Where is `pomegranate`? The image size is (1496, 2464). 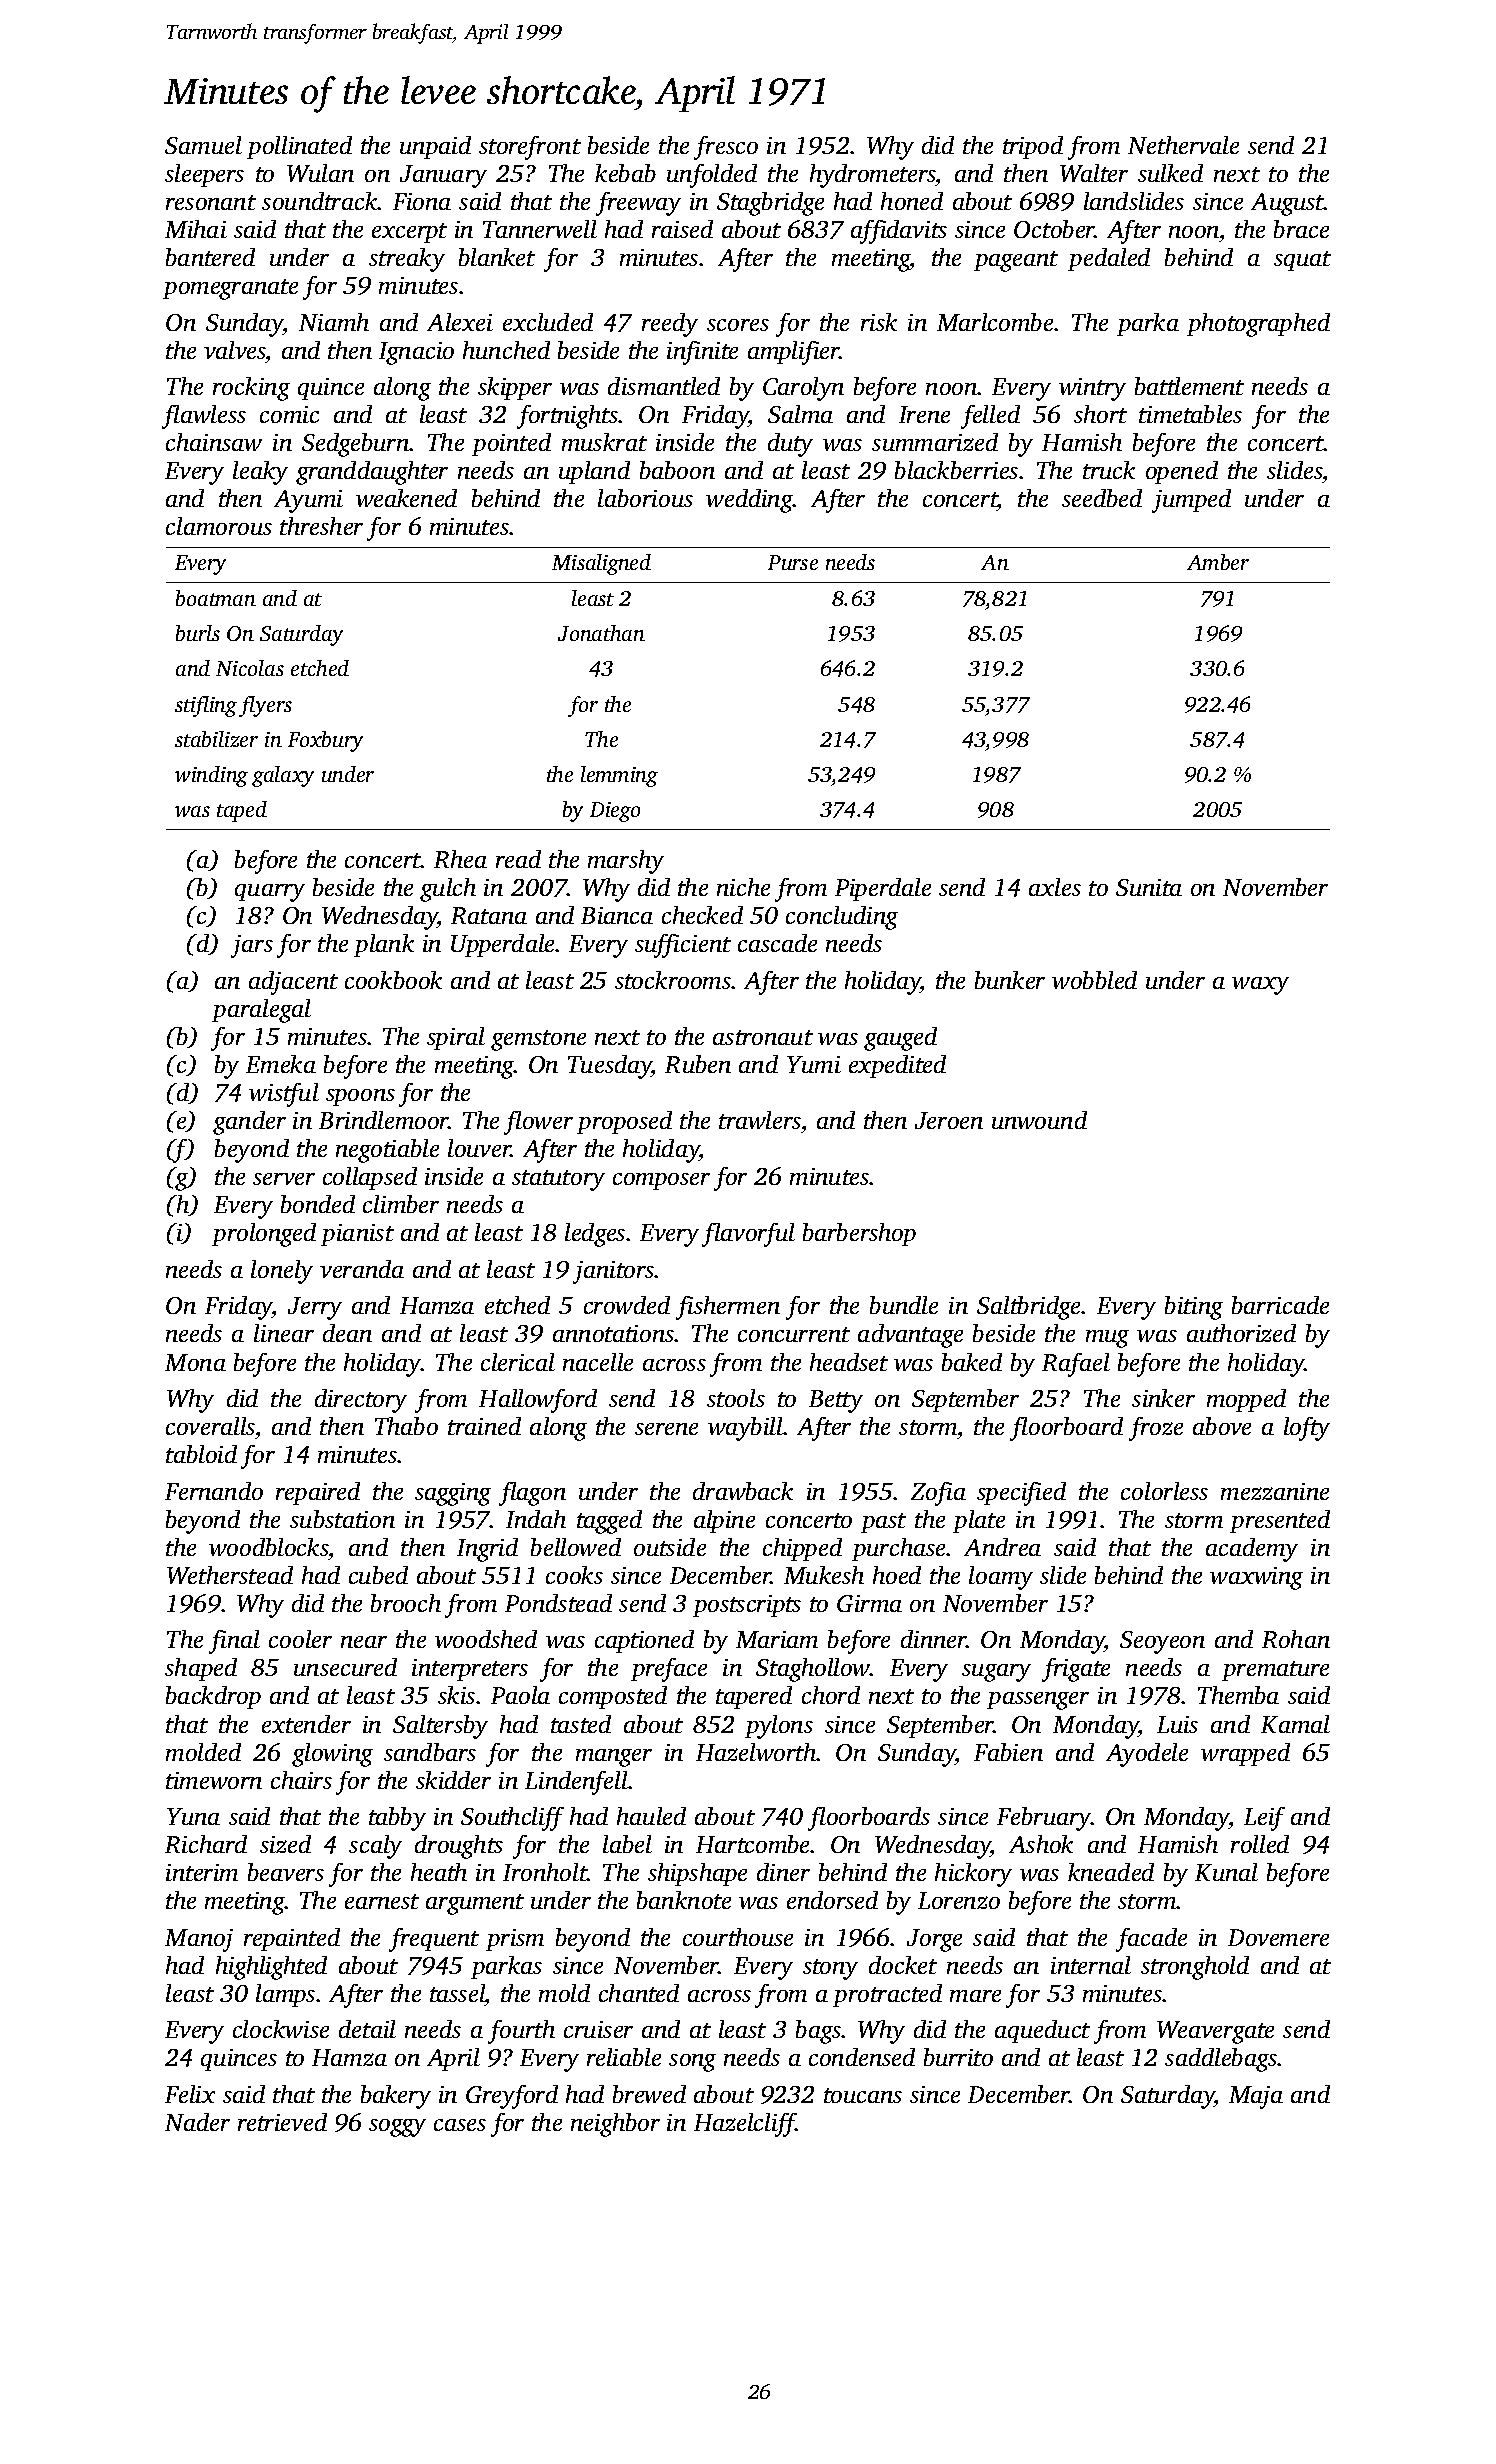
pomegranate is located at coordinates (230, 289).
